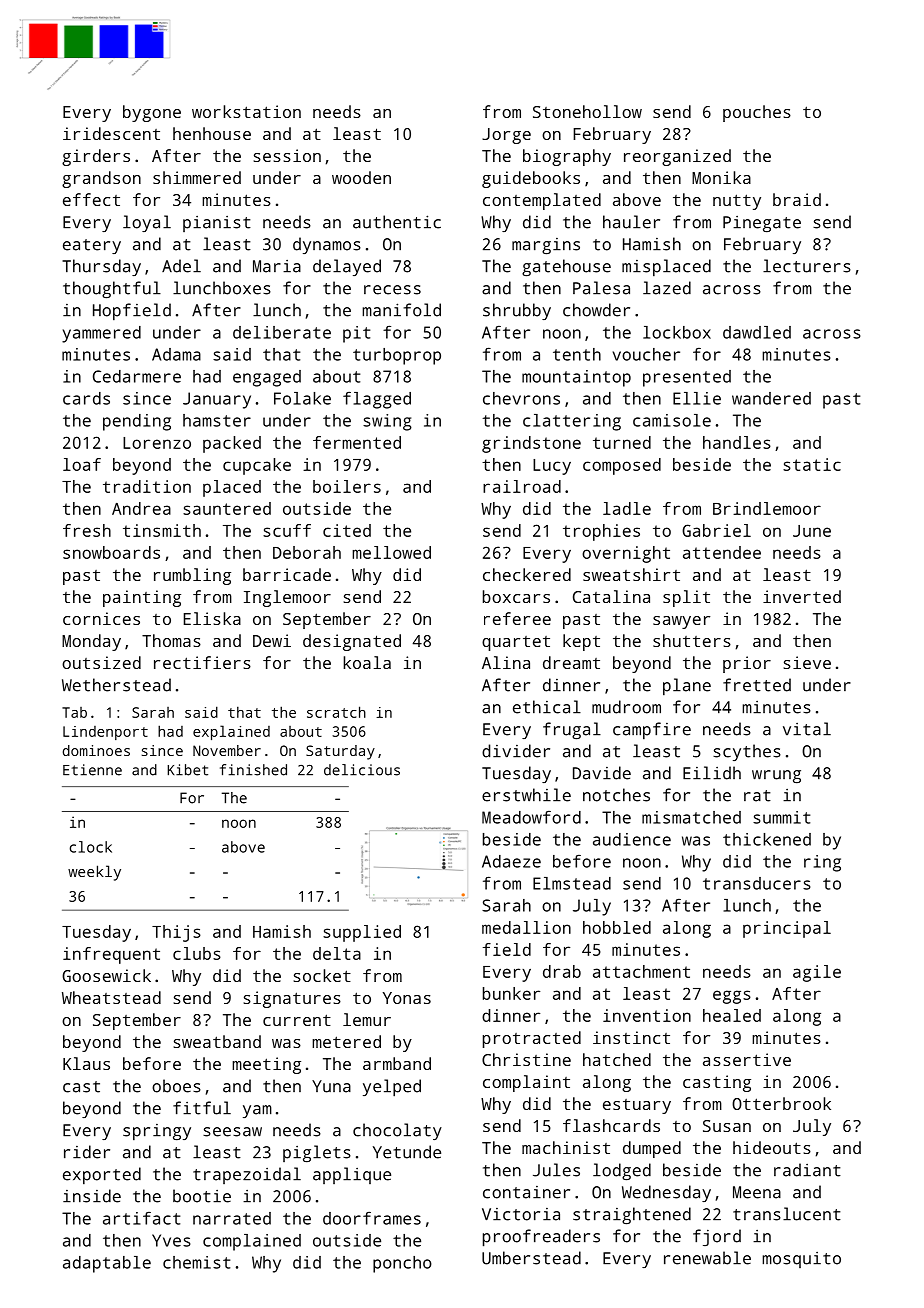  What do you see at coordinates (812, 464) in the screenshot?
I see `static` at bounding box center [812, 464].
